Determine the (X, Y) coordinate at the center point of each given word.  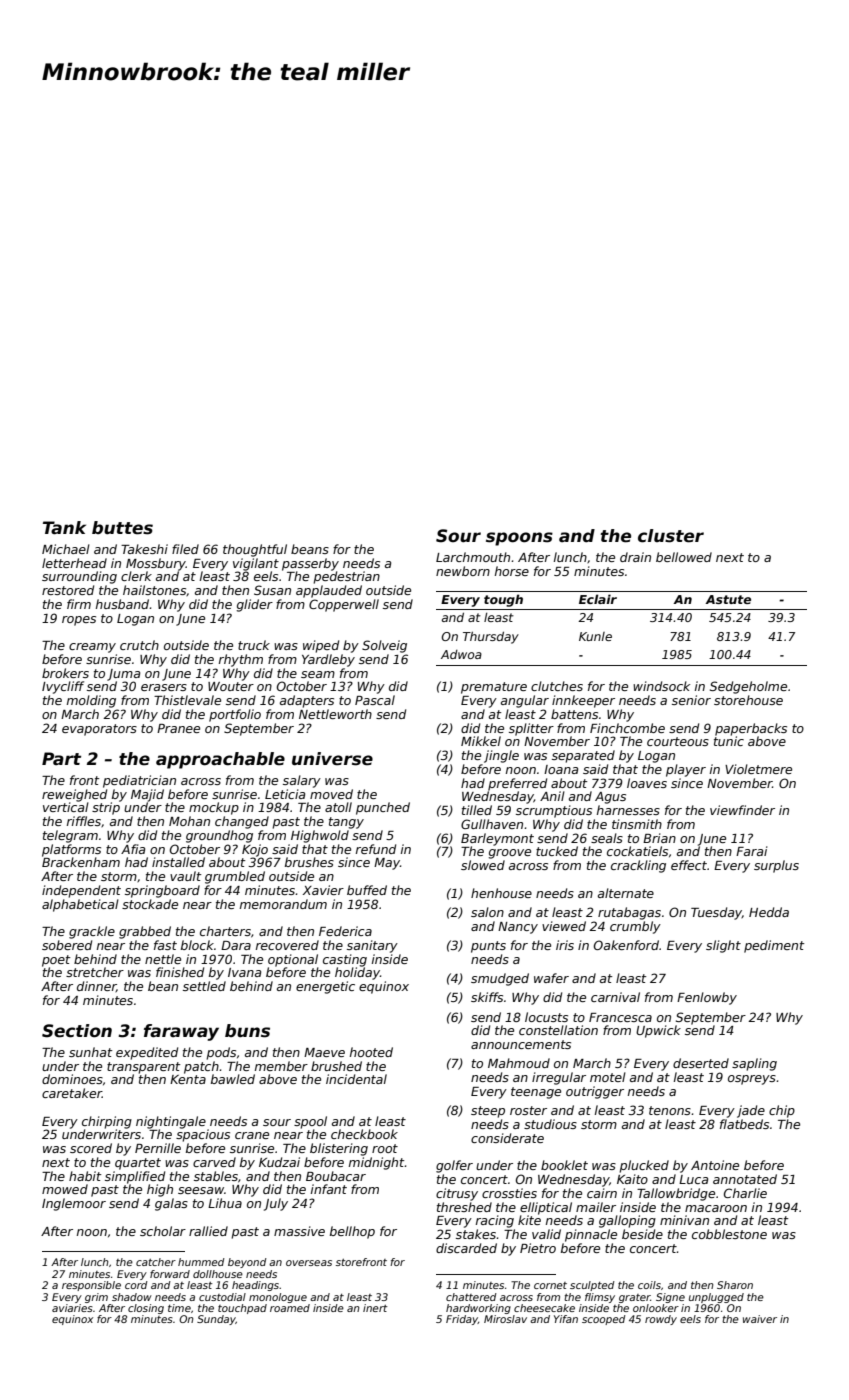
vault (185, 876)
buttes (122, 528)
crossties (509, 1193)
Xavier (323, 890)
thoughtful (255, 550)
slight (723, 946)
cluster (671, 536)
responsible (91, 1286)
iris (565, 945)
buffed (367, 890)
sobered (67, 945)
